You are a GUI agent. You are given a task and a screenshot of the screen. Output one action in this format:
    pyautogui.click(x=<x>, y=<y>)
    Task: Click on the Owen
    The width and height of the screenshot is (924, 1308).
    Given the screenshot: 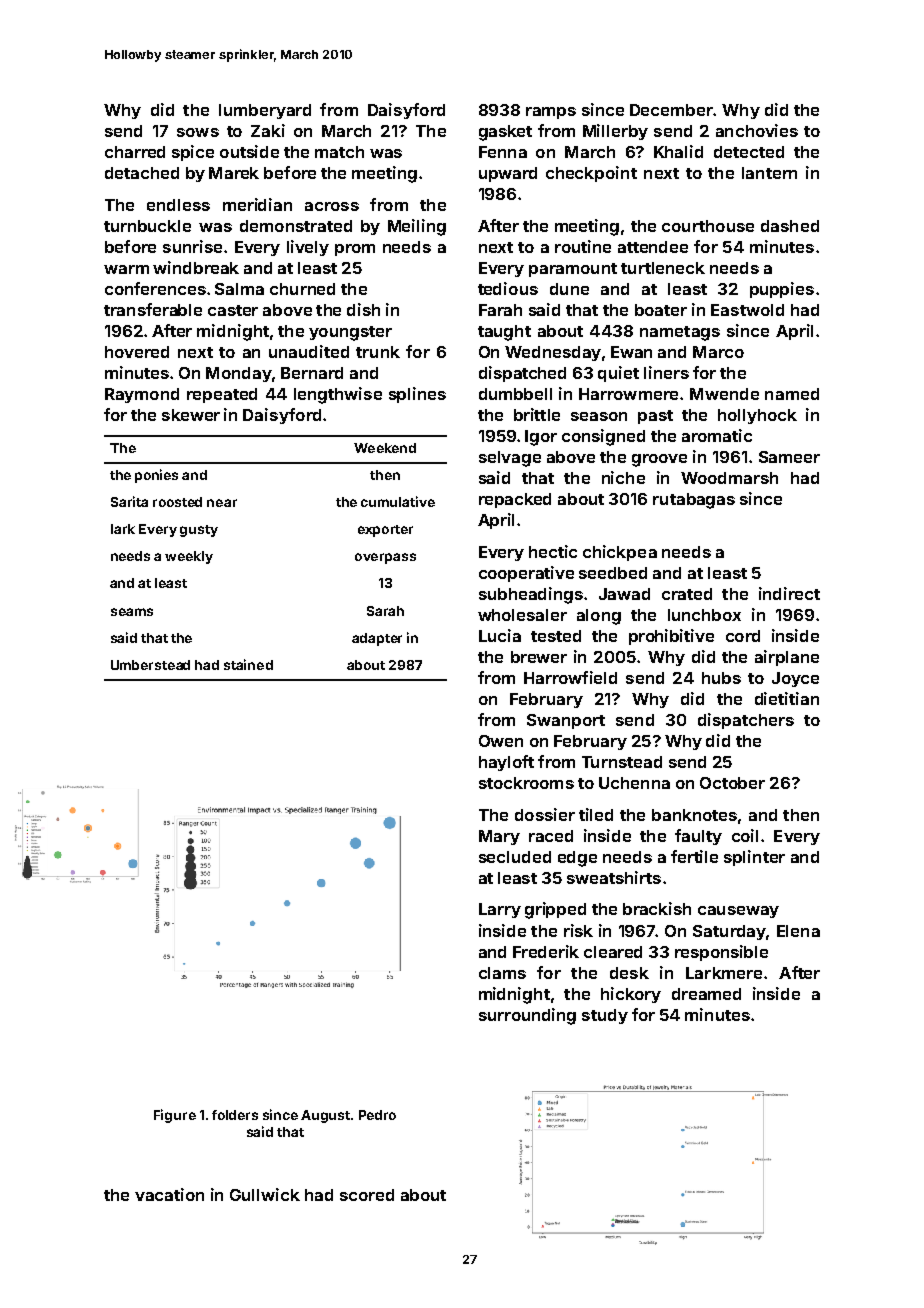 What is the action you would take?
    pyautogui.click(x=501, y=741)
